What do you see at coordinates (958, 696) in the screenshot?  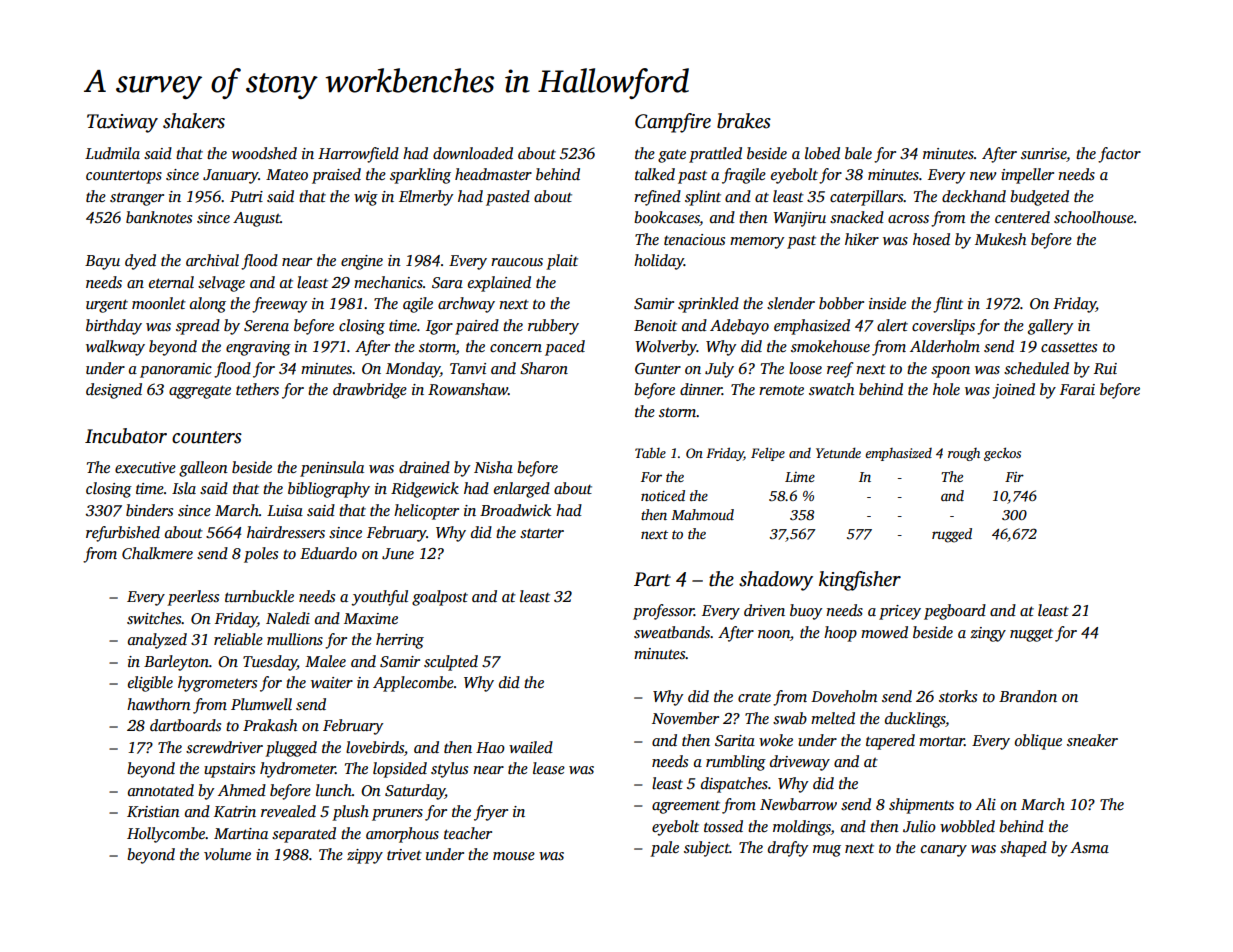 I see `storks` at bounding box center [958, 696].
